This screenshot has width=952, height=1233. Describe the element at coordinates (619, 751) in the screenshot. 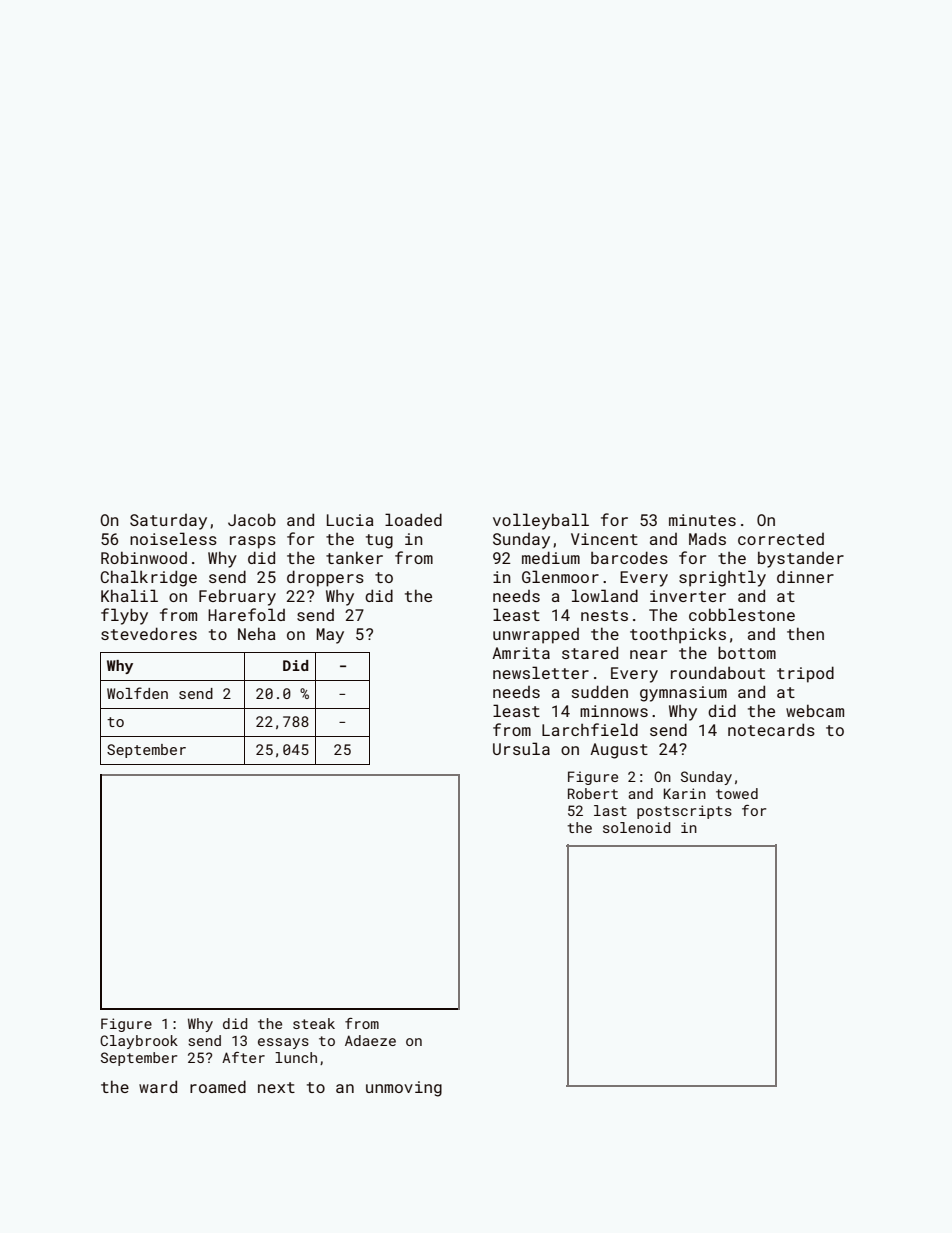

I see `August` at that location.
